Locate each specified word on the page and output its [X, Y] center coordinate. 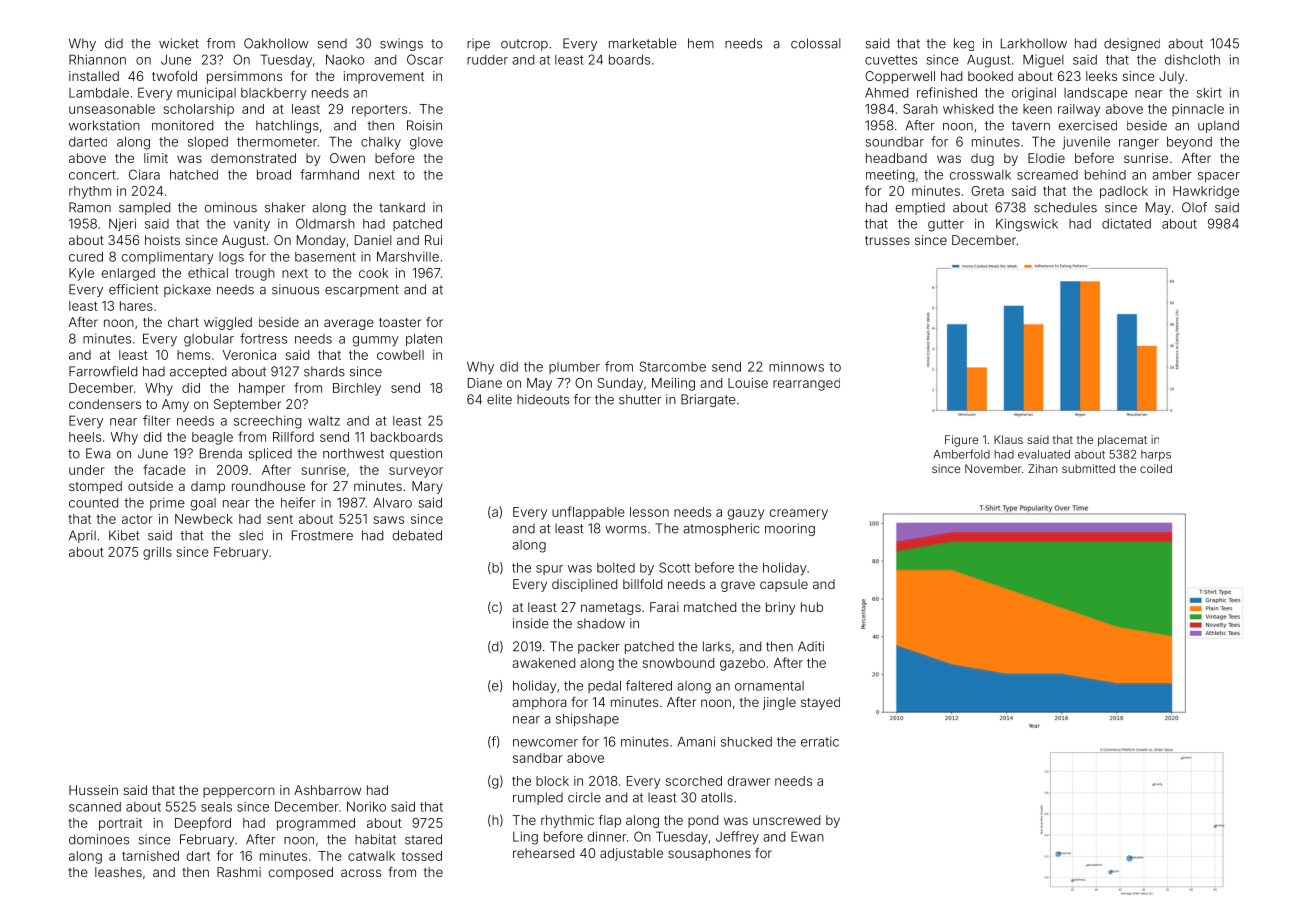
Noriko [366, 806]
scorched [693, 781]
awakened [543, 663]
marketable [643, 43]
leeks [1101, 76]
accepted [198, 372]
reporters [379, 111]
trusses [887, 240]
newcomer [545, 743]
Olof [1194, 207]
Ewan [807, 836]
